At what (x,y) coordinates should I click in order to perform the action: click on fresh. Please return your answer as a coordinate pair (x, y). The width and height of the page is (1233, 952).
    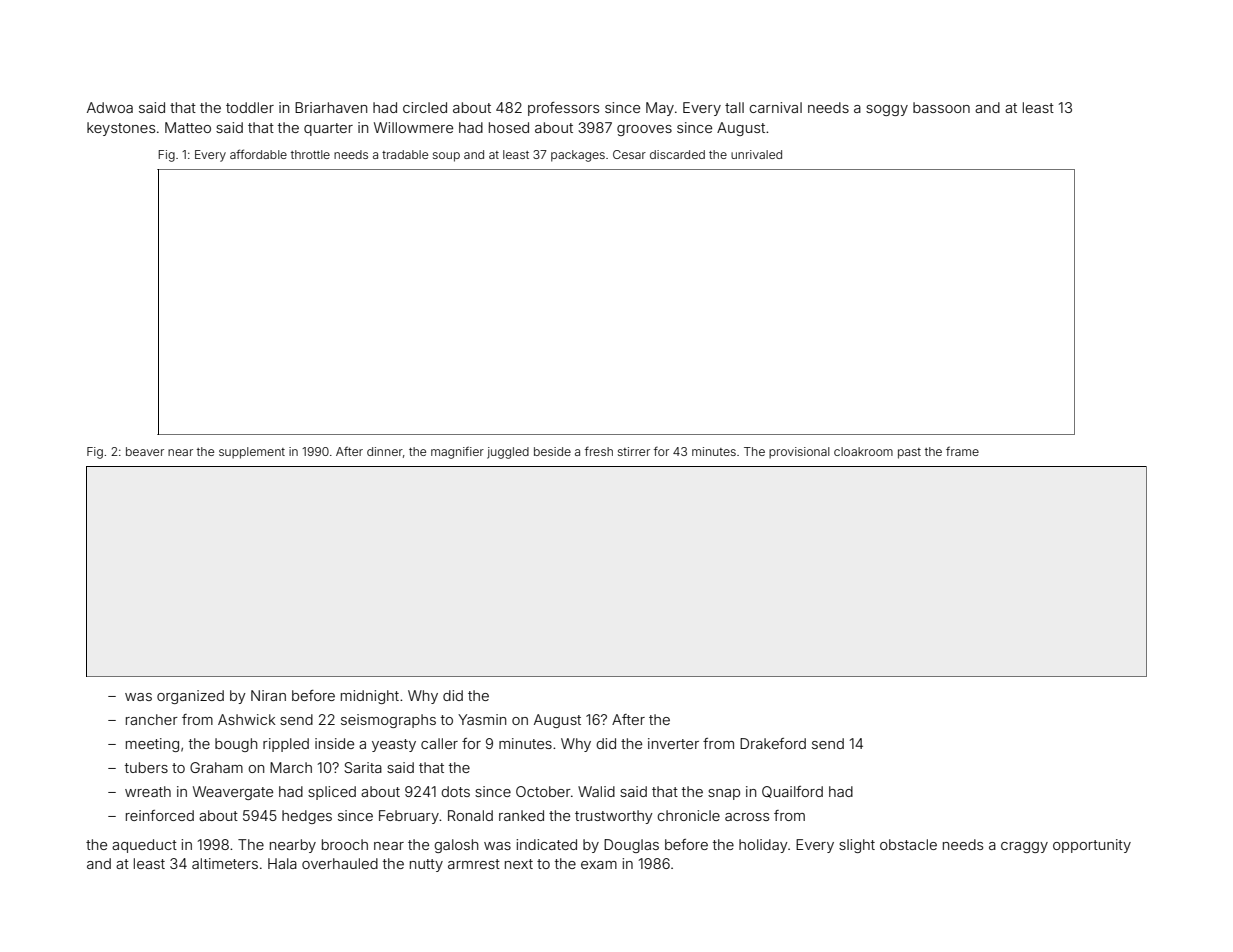
    Looking at the image, I should click on (599, 451).
